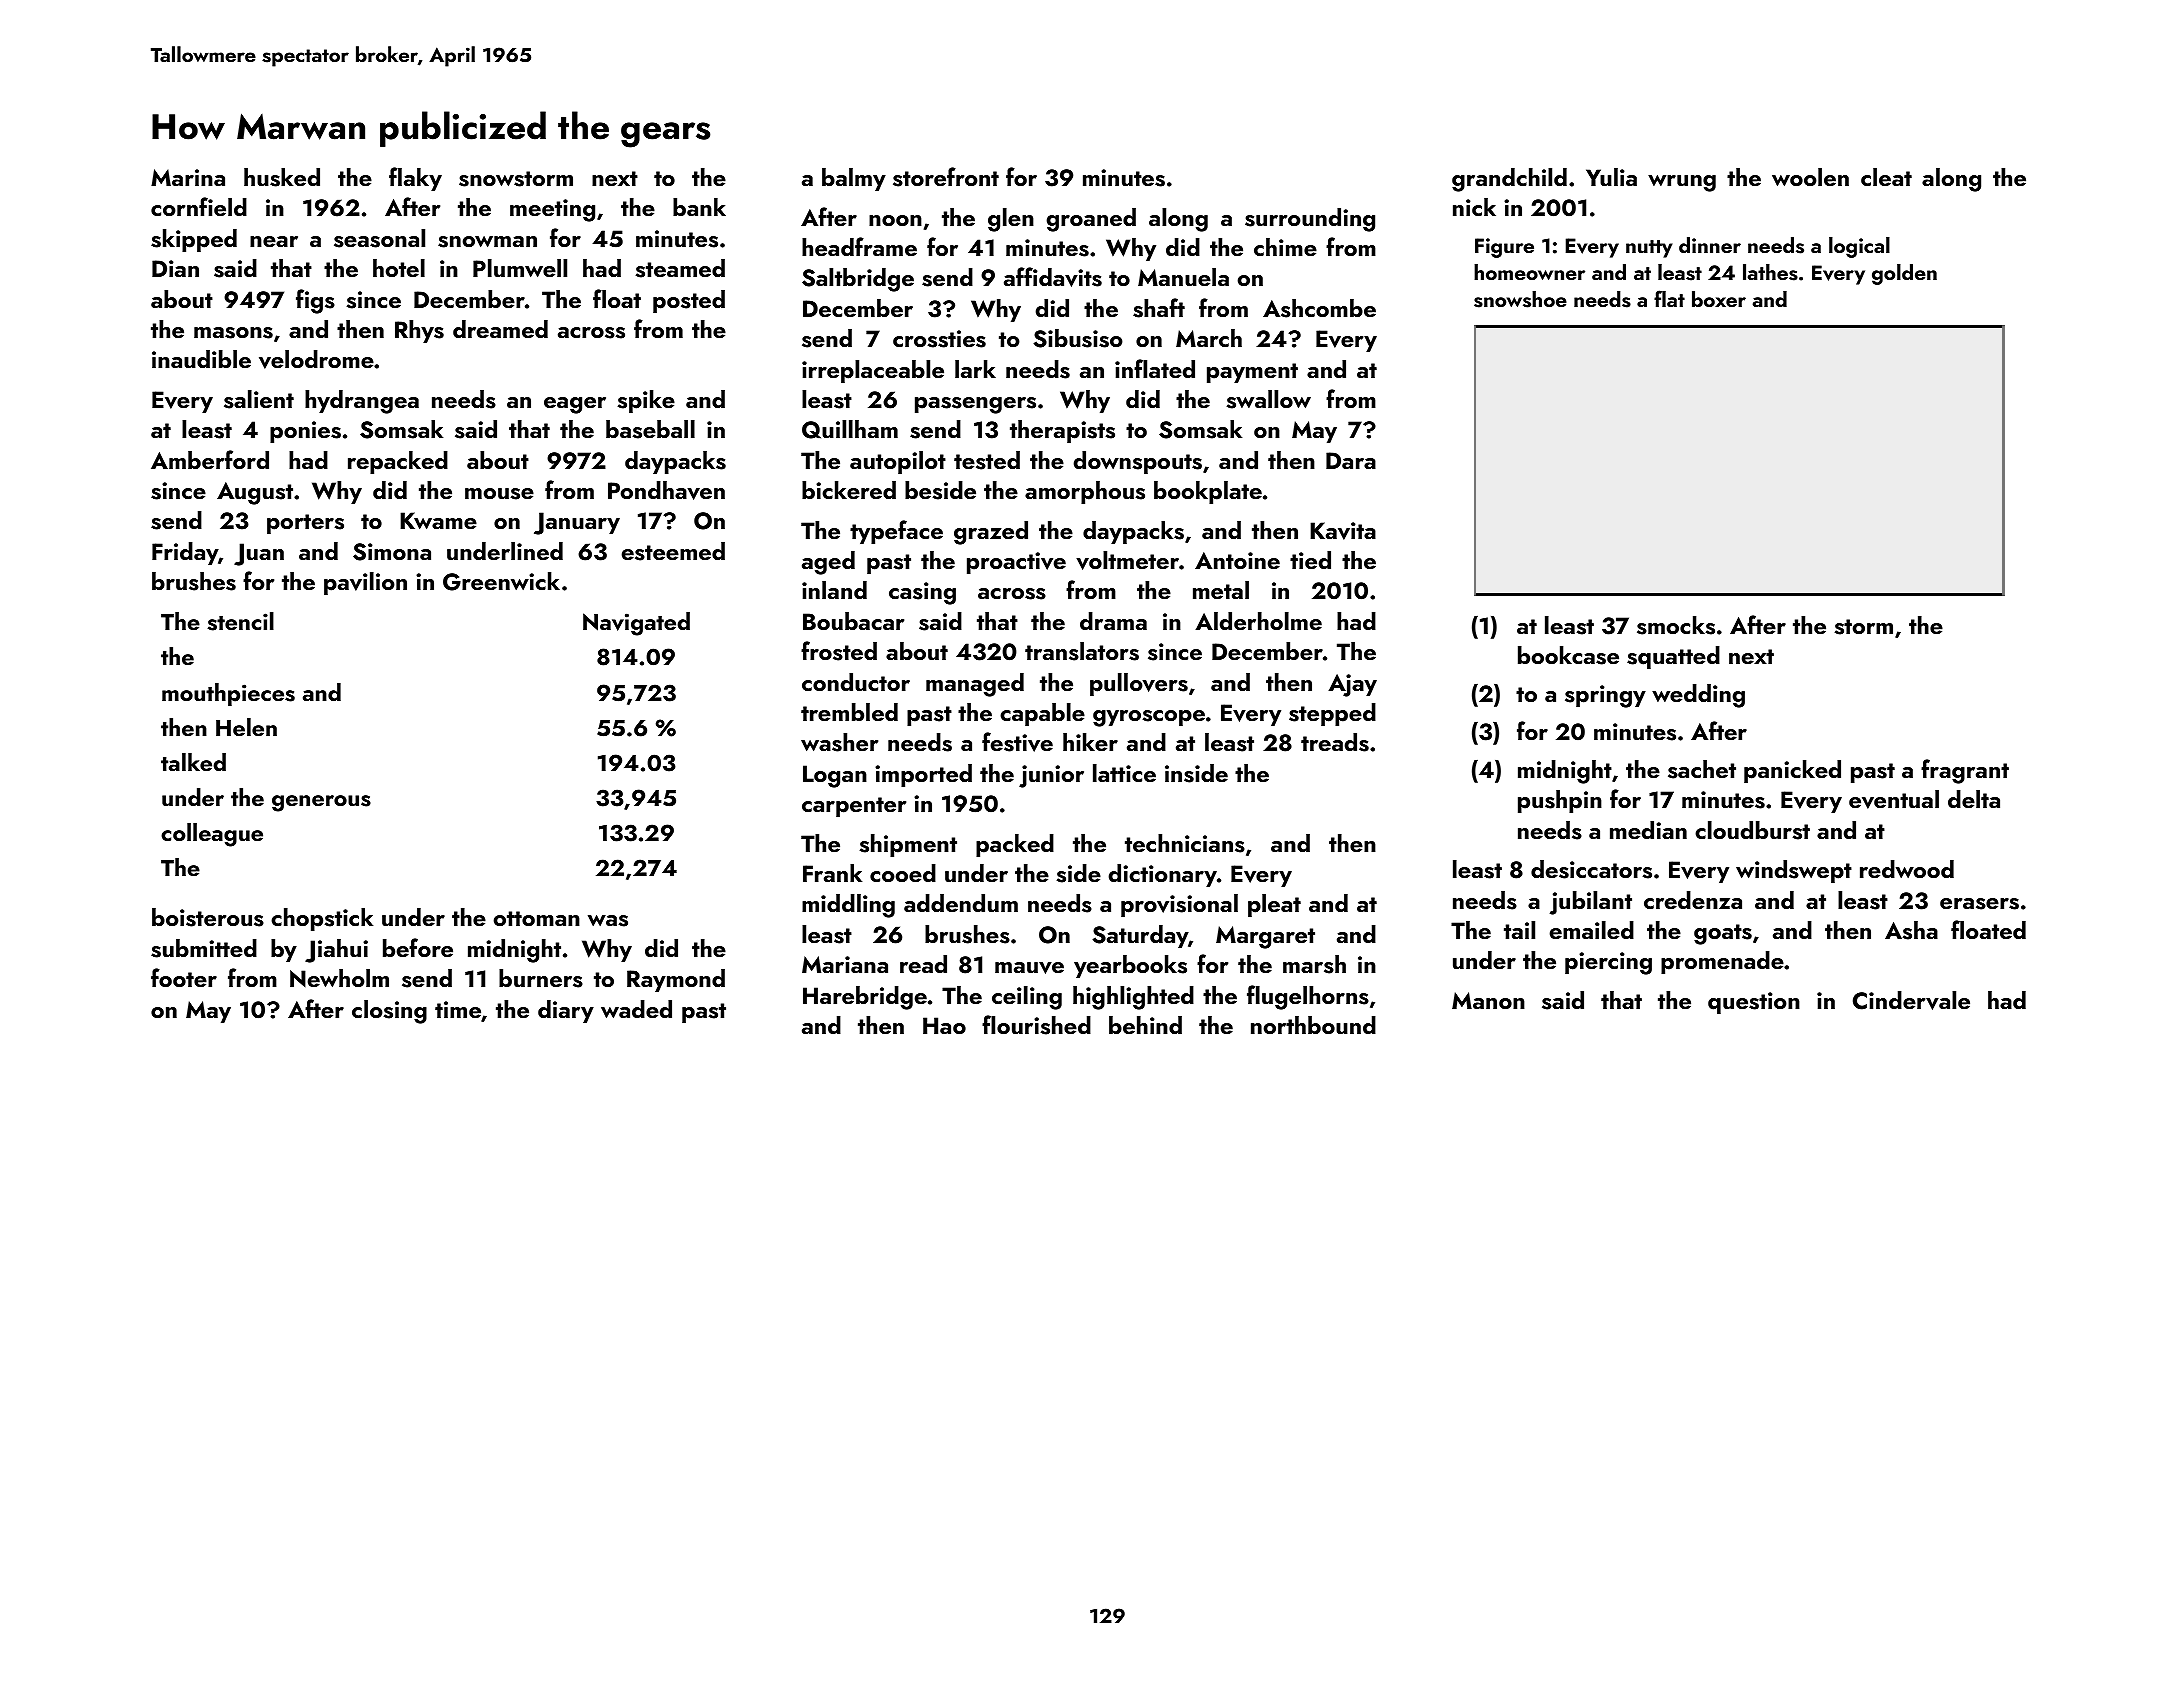  What do you see at coordinates (1504, 248) in the page?
I see `Figure` at bounding box center [1504, 248].
